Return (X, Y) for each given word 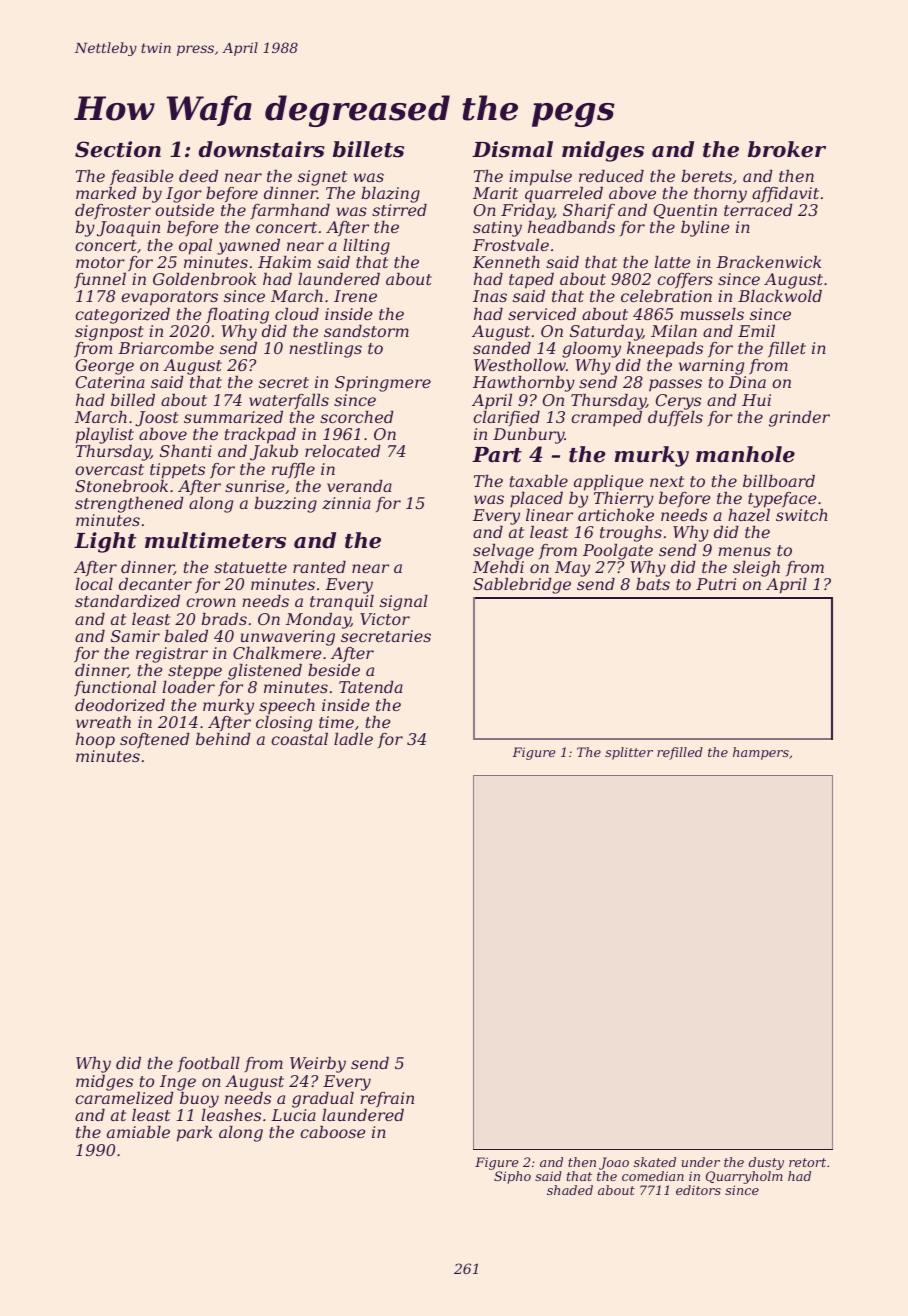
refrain (387, 1099)
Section (118, 149)
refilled (680, 753)
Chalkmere (277, 653)
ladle (353, 739)
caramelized (124, 1098)
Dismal (512, 149)
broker (787, 149)
